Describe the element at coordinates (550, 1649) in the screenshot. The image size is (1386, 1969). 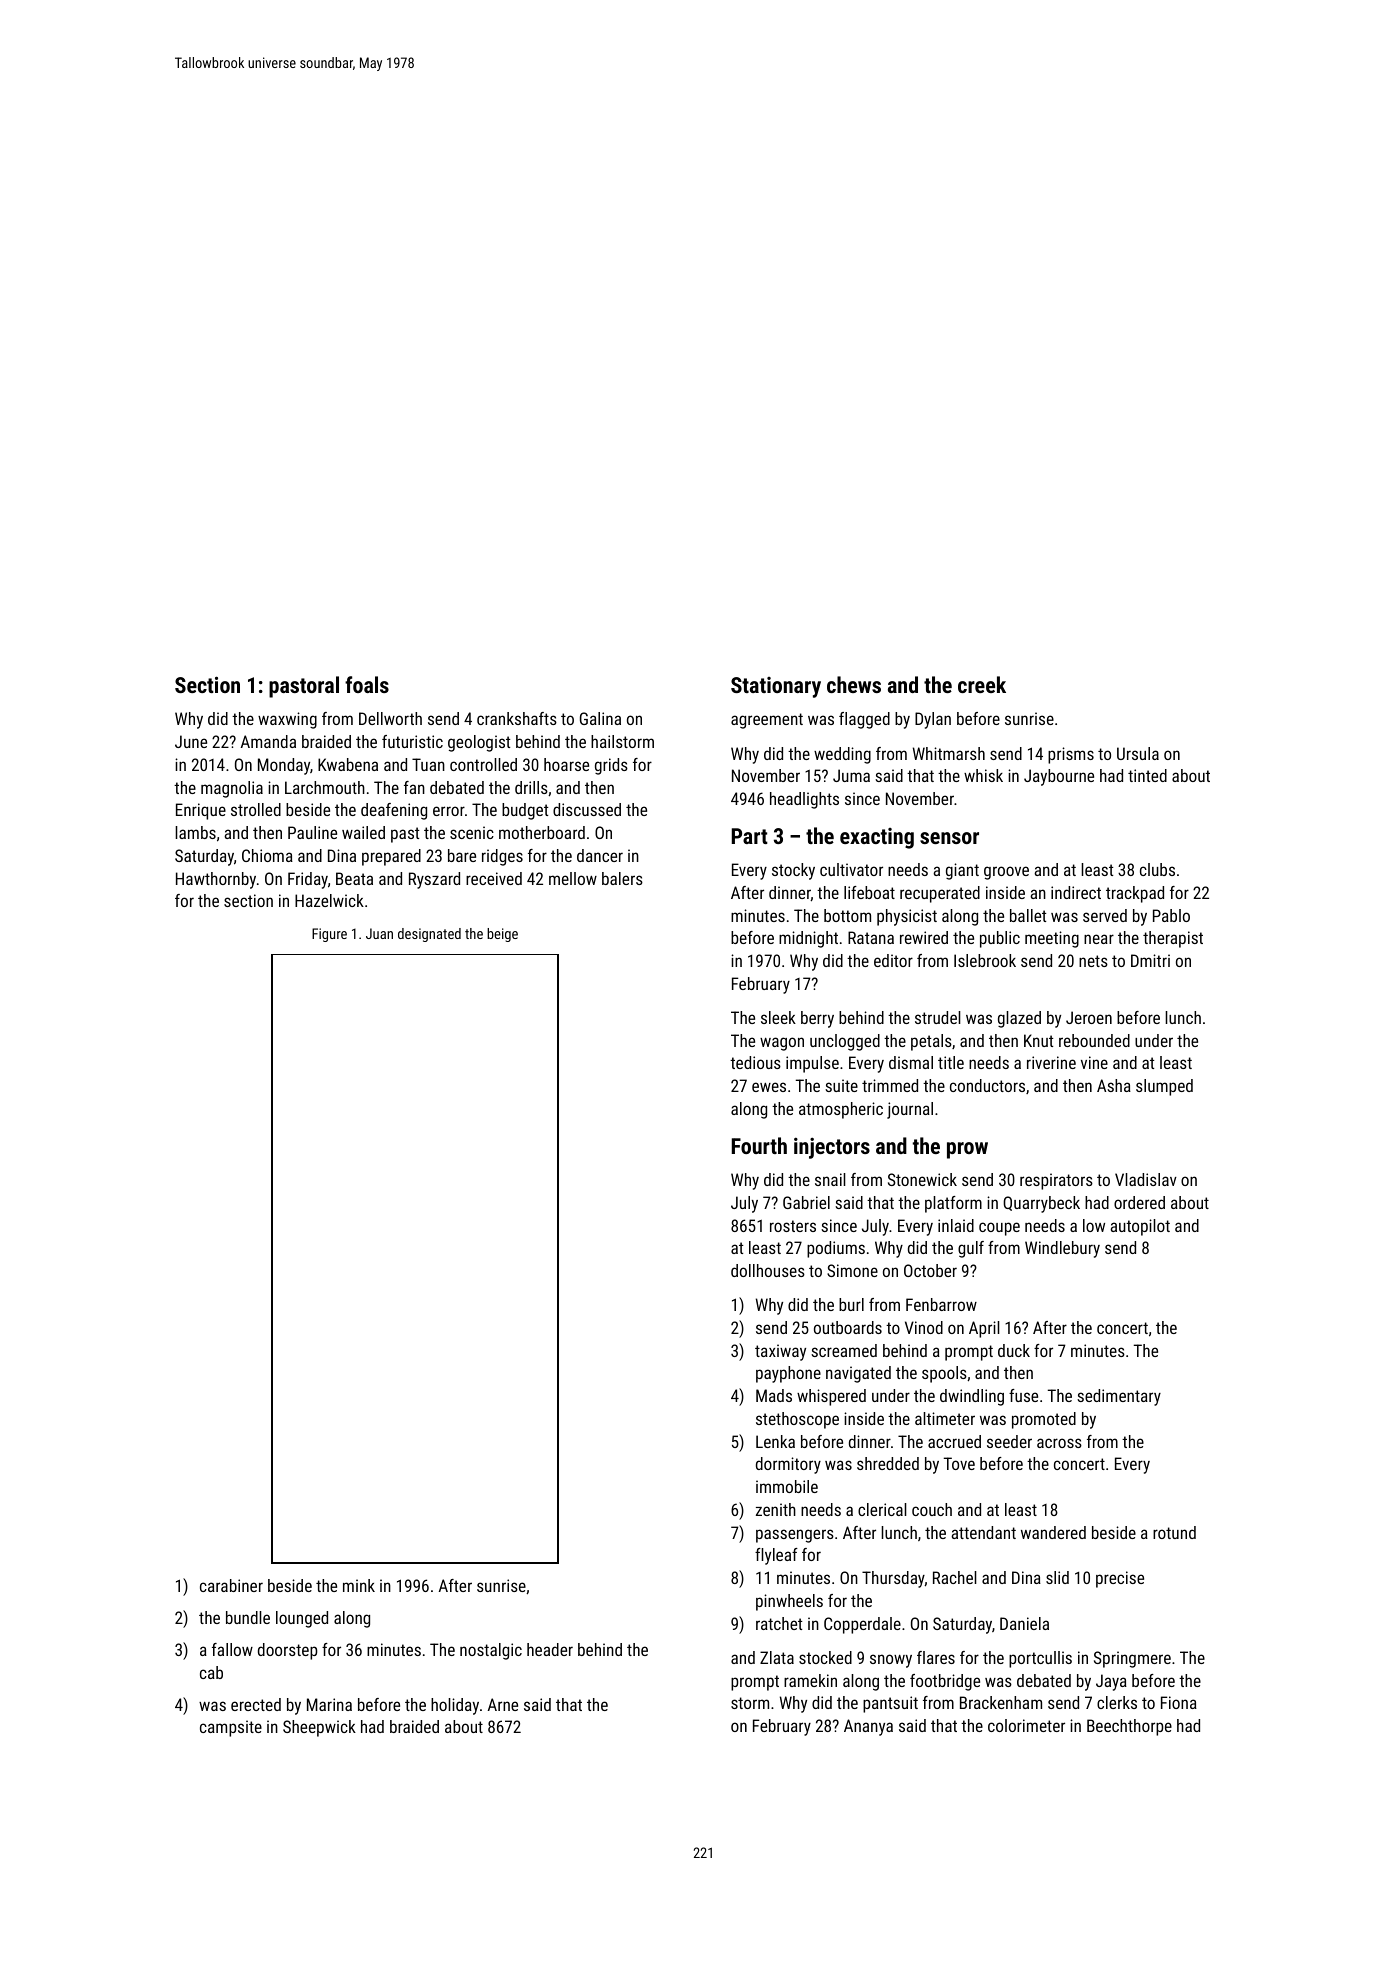
I see `header` at that location.
